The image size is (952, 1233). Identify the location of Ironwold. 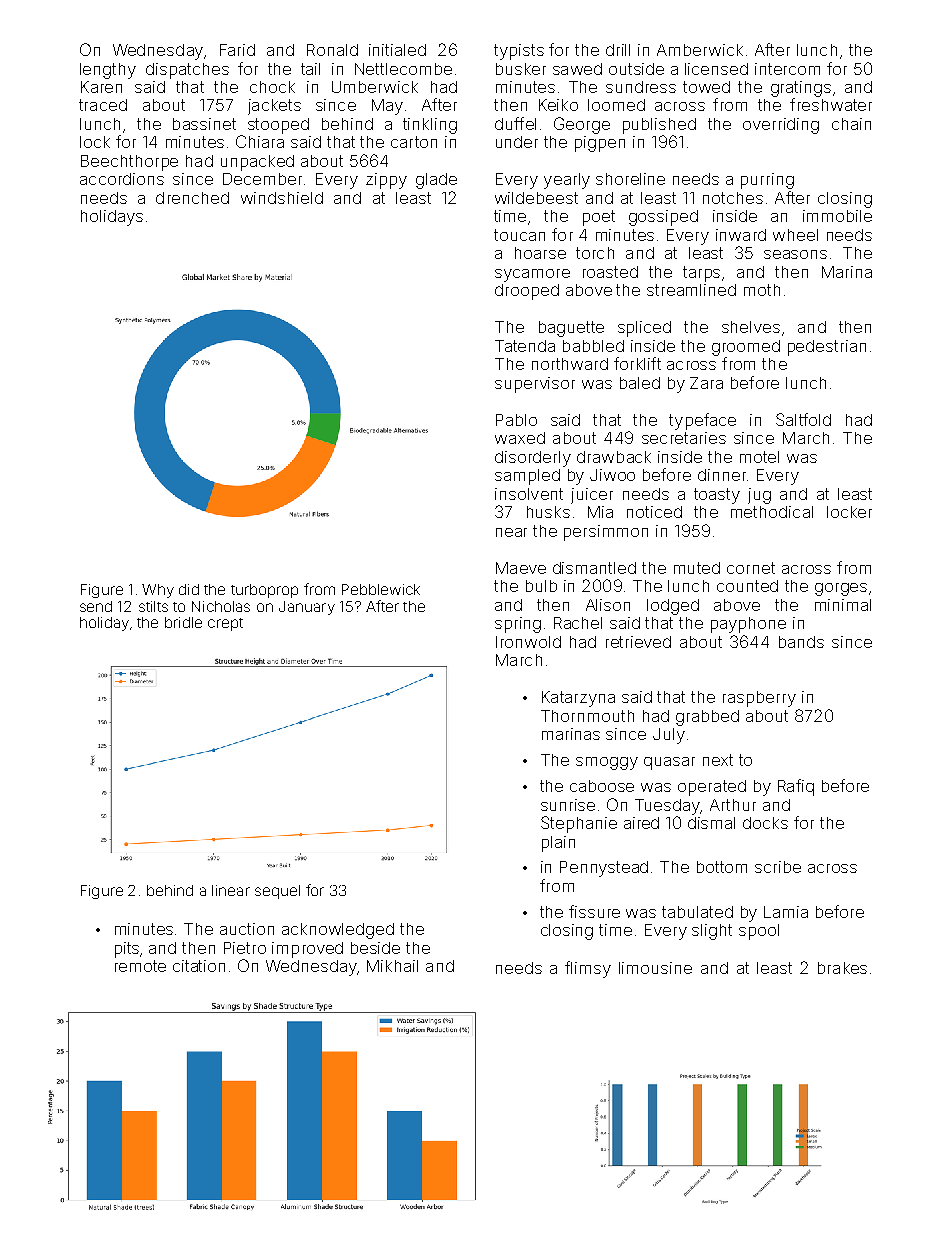
(528, 642).
